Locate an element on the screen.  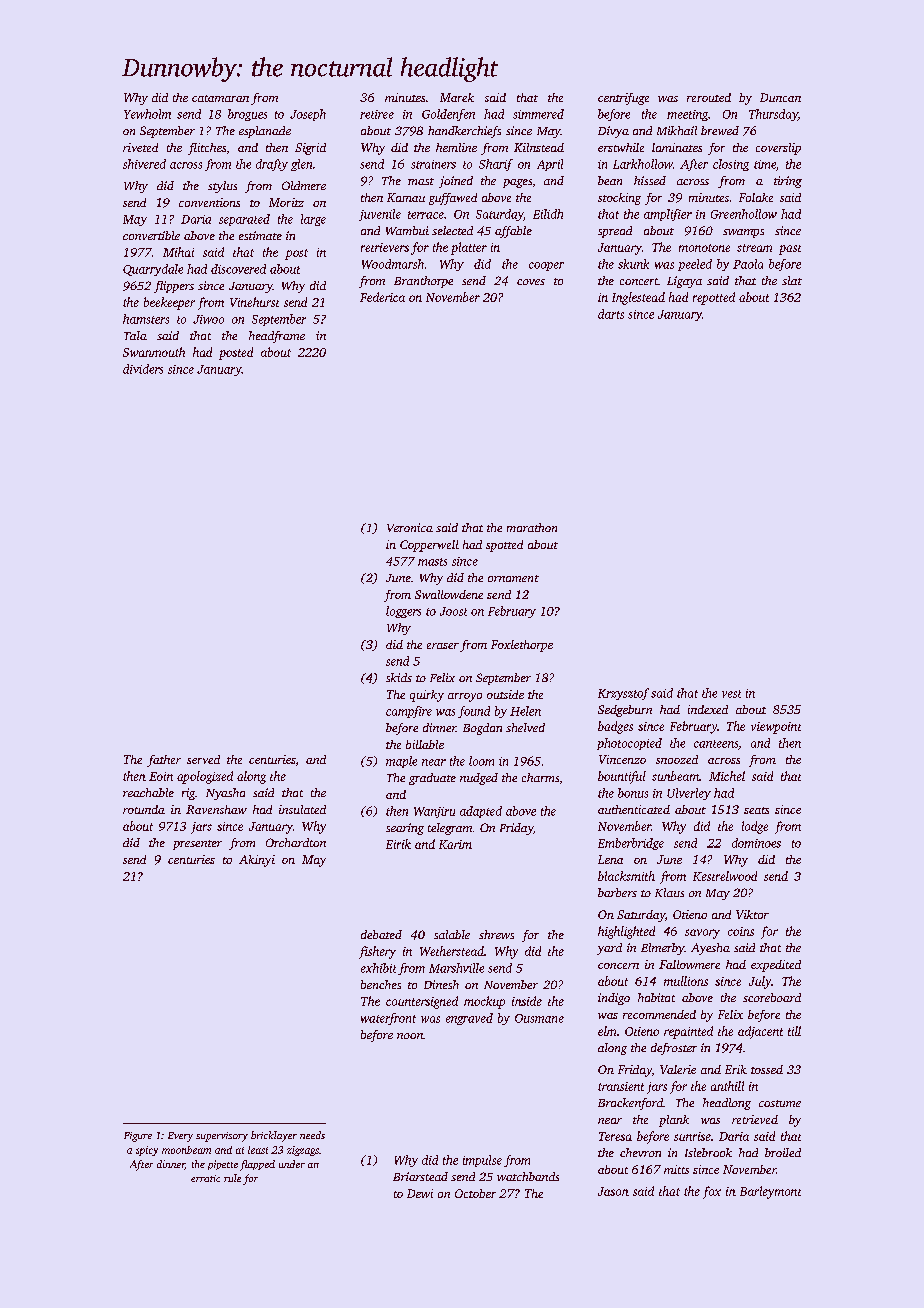
Yewholm is located at coordinates (147, 114).
